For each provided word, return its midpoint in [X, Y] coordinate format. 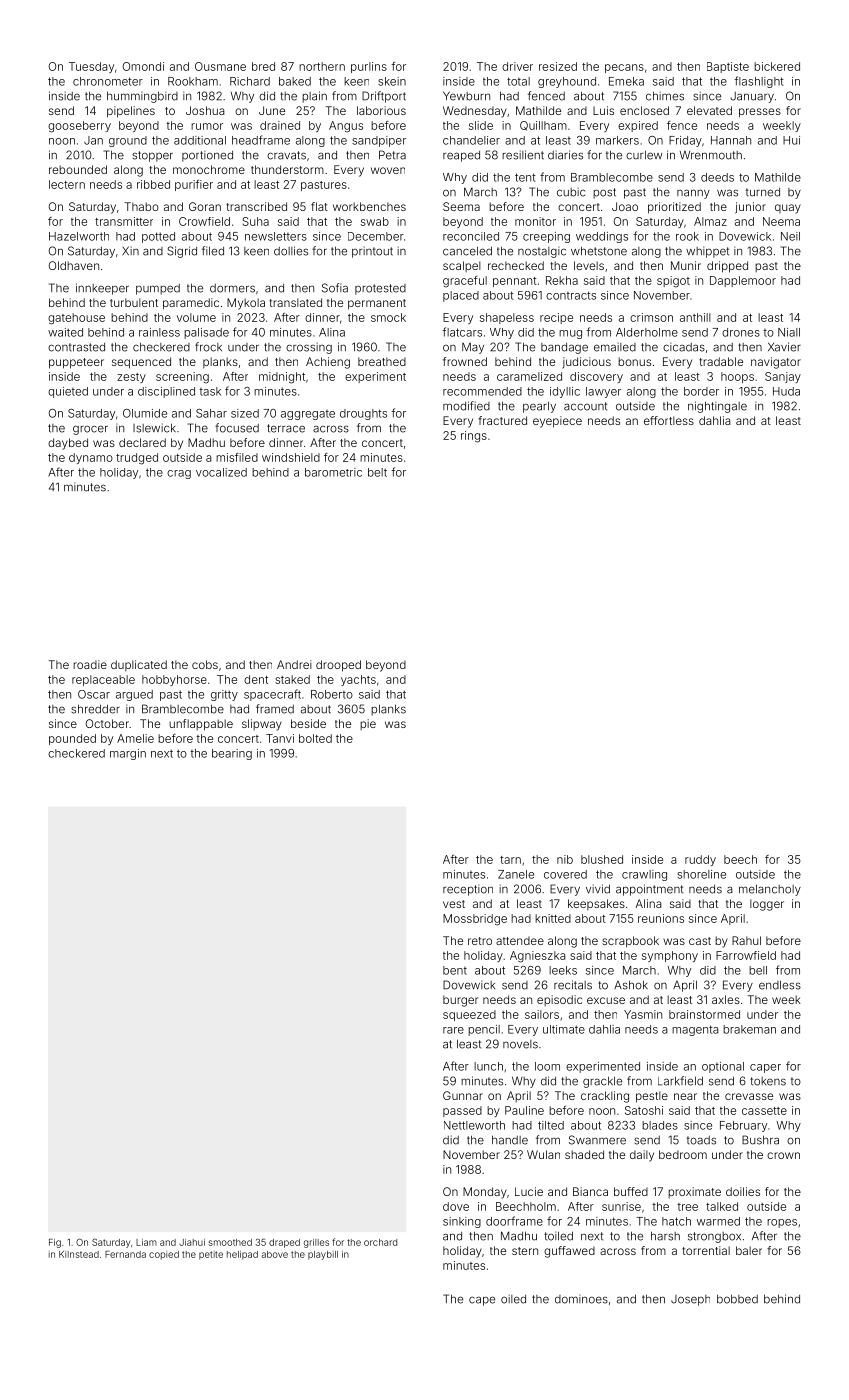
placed [461, 296]
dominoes [581, 1299]
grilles [316, 1243]
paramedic [191, 304]
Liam [146, 1242]
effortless [669, 420]
